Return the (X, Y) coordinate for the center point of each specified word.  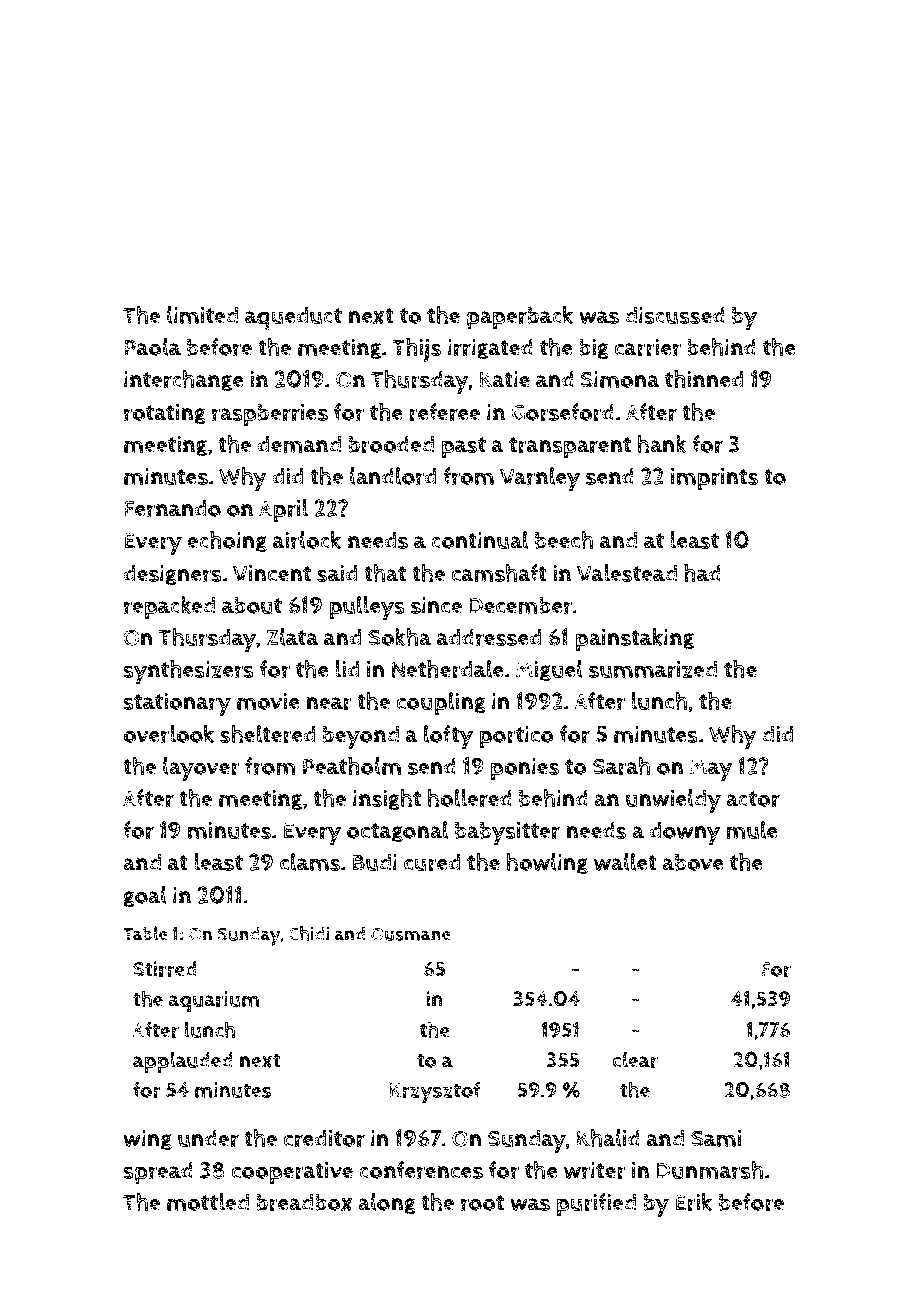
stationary (177, 704)
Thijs (416, 350)
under (208, 1138)
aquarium (214, 1001)
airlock (307, 540)
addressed (489, 637)
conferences (421, 1170)
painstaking (635, 640)
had (702, 573)
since (436, 605)
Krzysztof (434, 1093)
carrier (647, 347)
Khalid (608, 1138)
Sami (716, 1138)
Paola (152, 347)
